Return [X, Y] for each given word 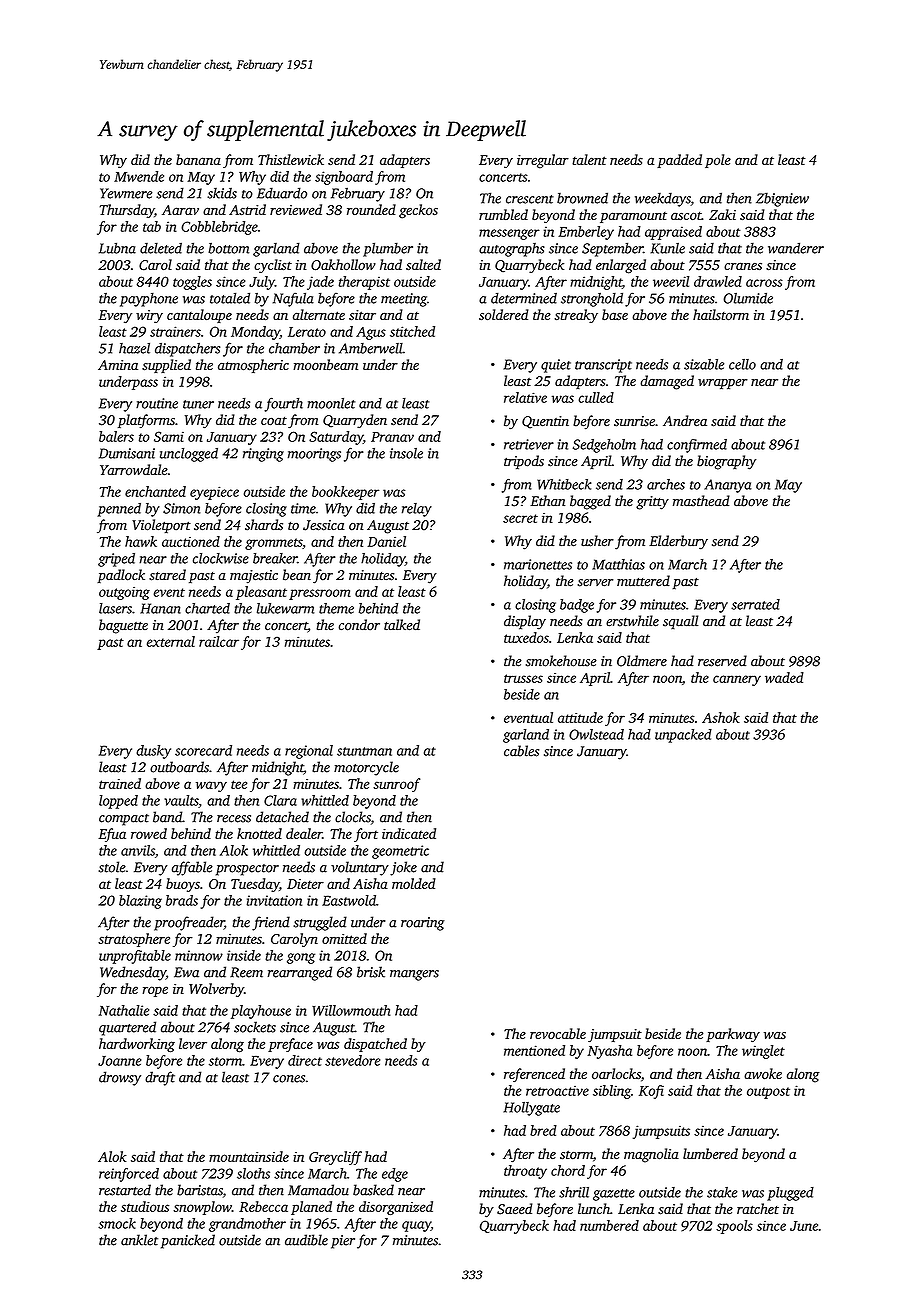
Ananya [728, 486]
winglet [763, 1052]
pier [343, 1242]
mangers [414, 975]
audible [306, 1240]
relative [525, 397]
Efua [112, 835]
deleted [161, 248]
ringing [263, 455]
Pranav [392, 437]
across [764, 283]
